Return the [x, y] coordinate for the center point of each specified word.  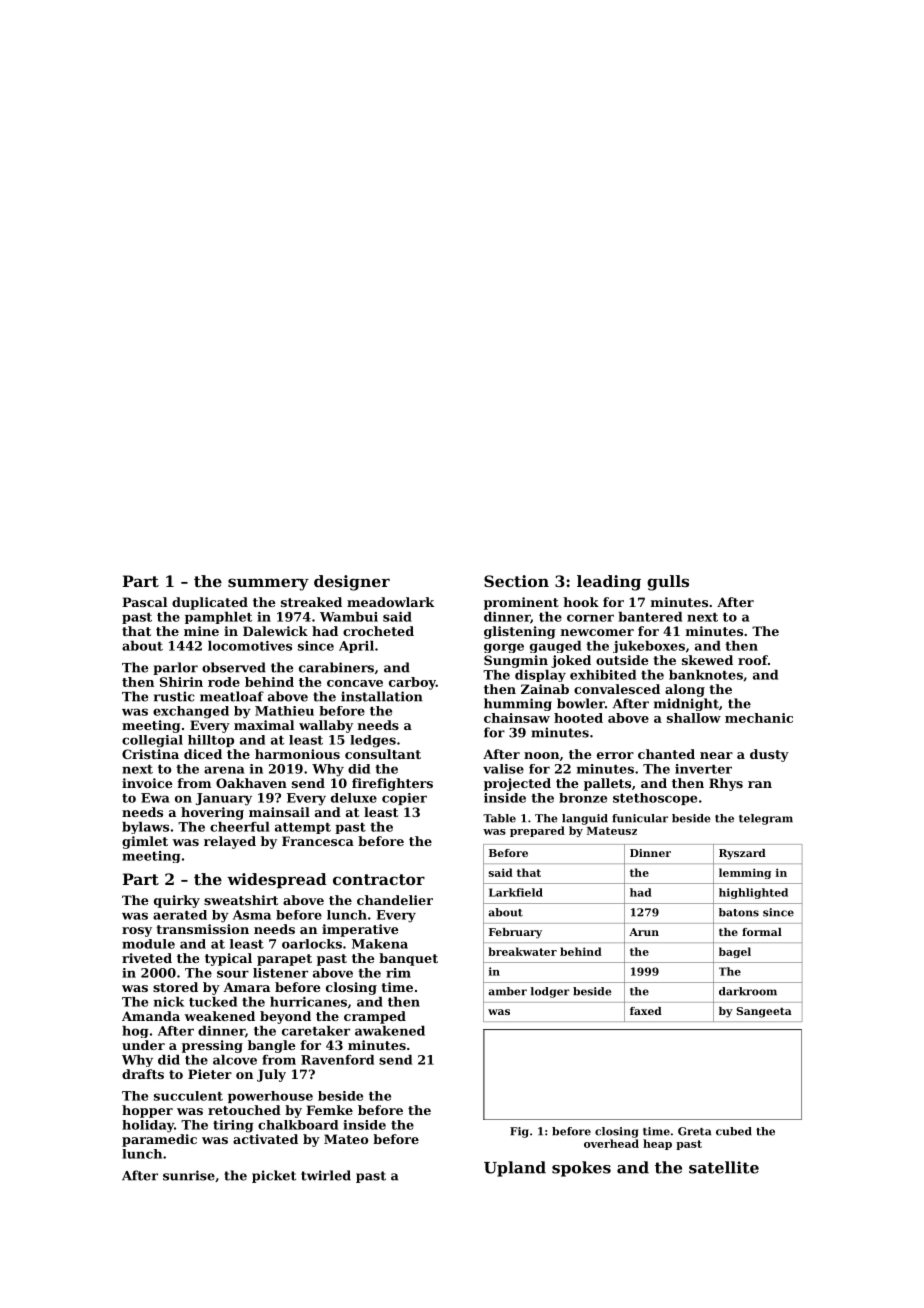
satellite [724, 1167]
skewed [707, 660]
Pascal [144, 602]
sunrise [189, 1175]
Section [516, 581]
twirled [326, 1175]
